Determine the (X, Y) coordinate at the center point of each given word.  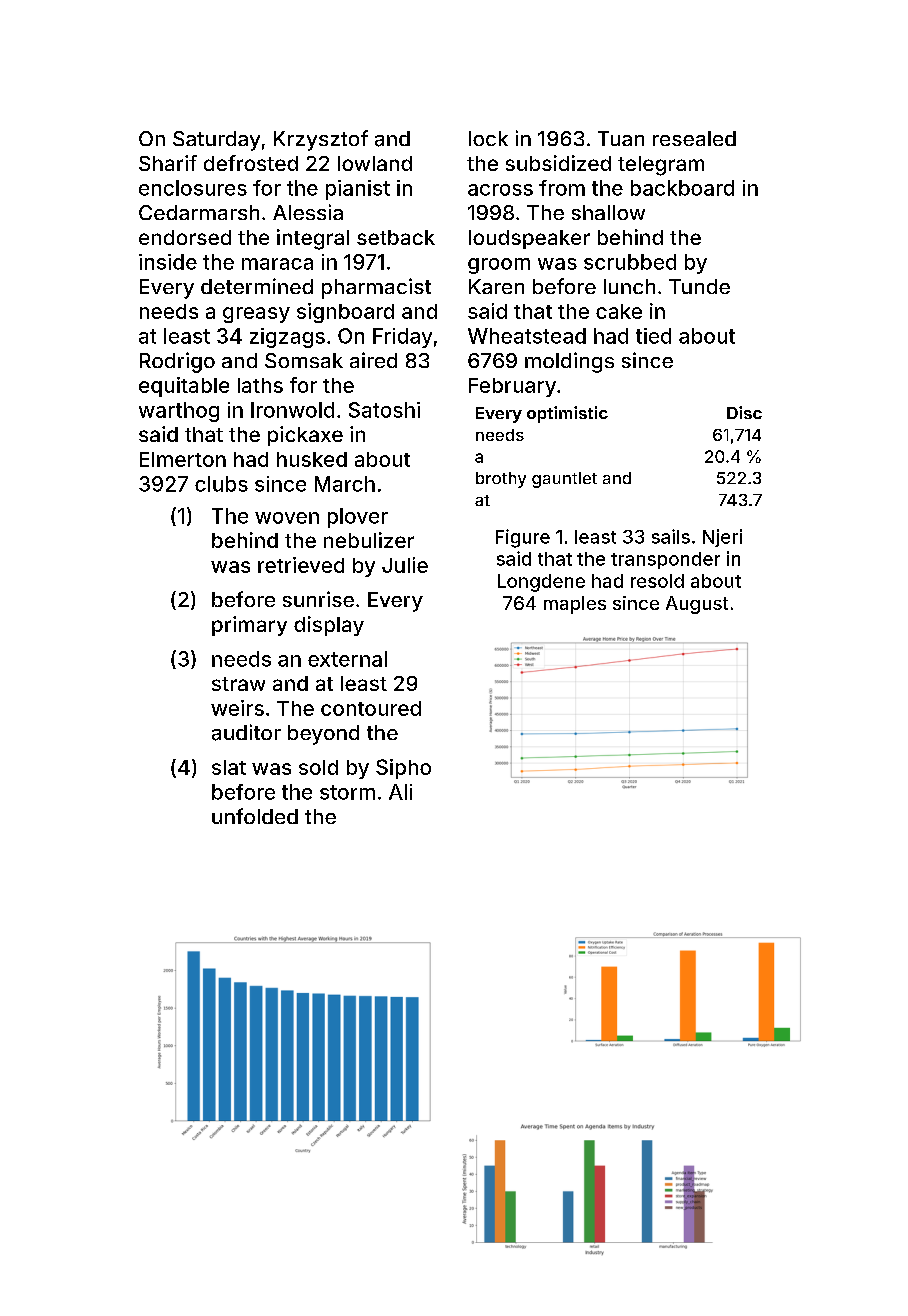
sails (671, 536)
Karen (496, 286)
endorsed (185, 237)
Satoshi (384, 410)
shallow (608, 212)
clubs (221, 484)
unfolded (255, 816)
